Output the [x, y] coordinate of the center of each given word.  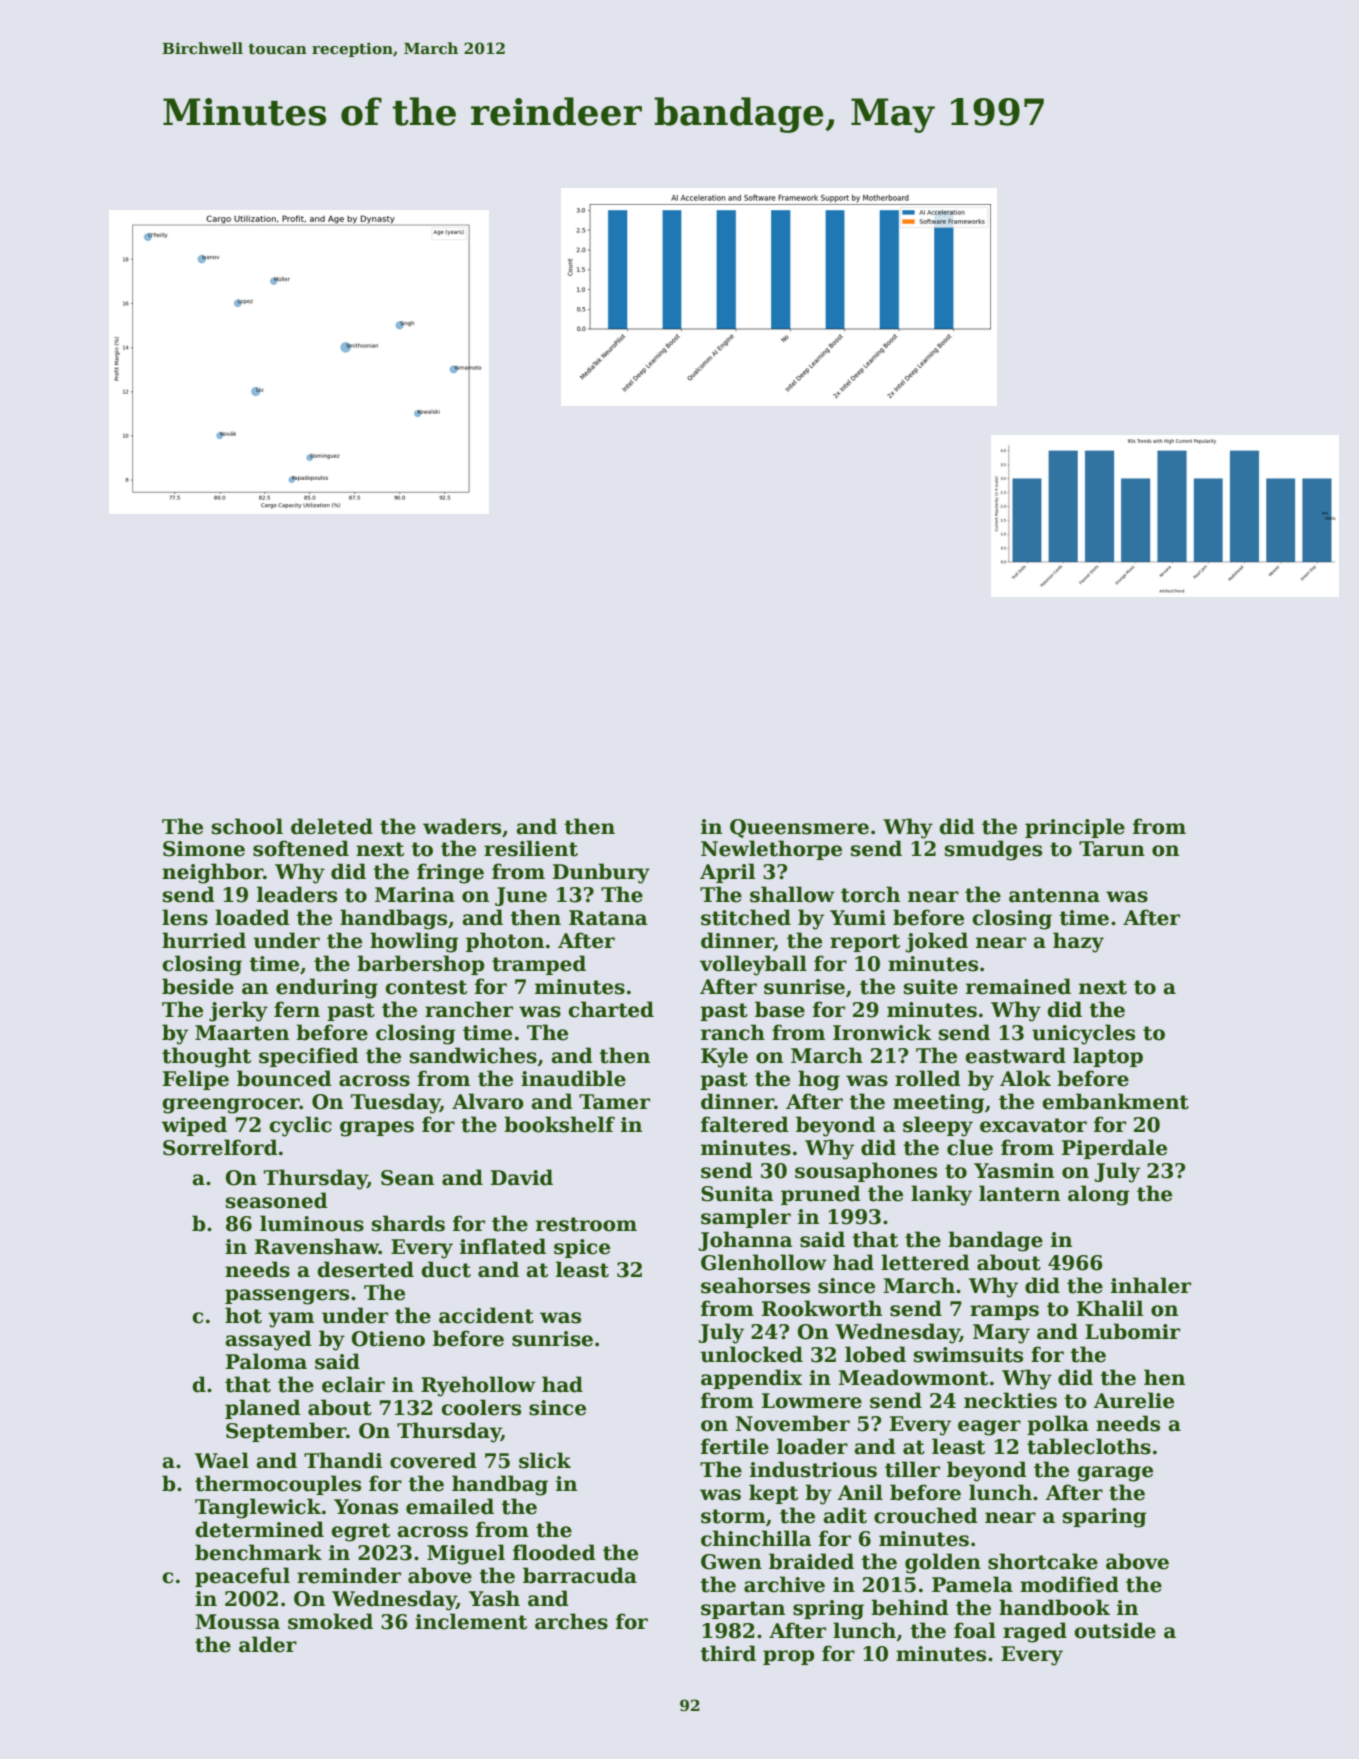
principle [1075, 828]
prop [789, 1657]
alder [268, 1644]
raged [1035, 1632]
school [247, 826]
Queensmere [799, 828]
